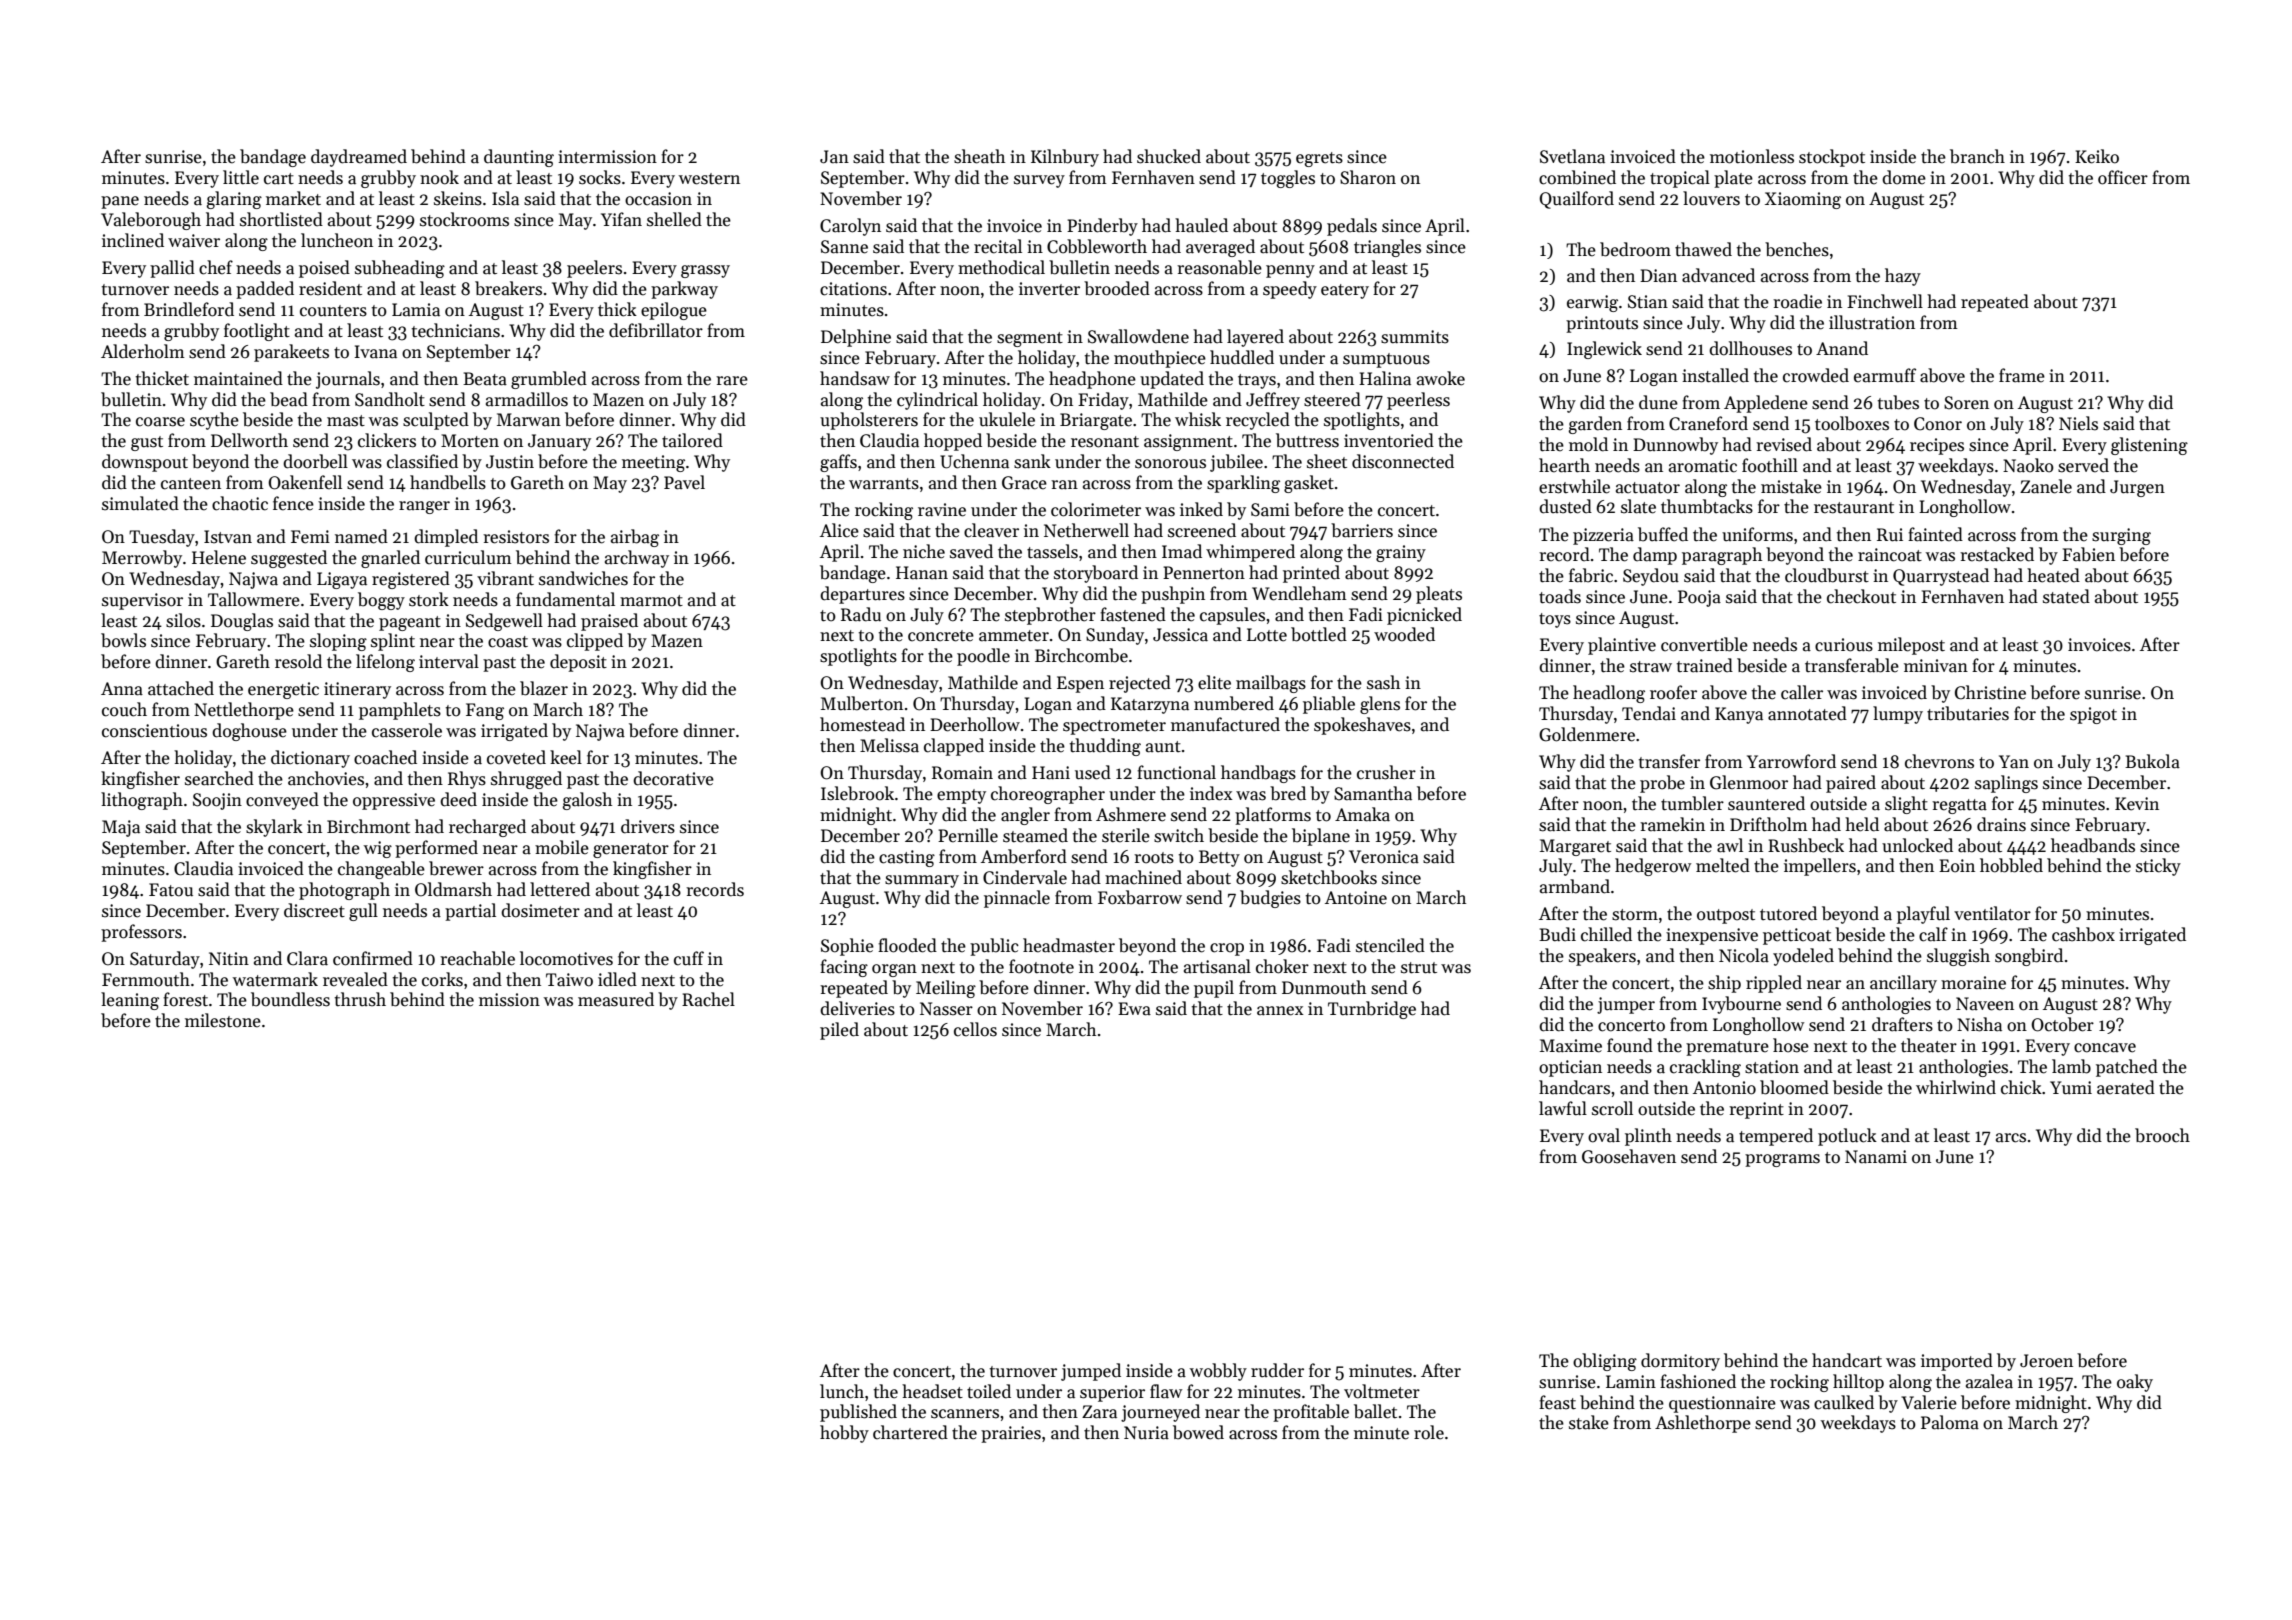 The width and height of the screenshot is (2292, 1620). Describe the element at coordinates (941, 636) in the screenshot. I see `concrete` at that location.
